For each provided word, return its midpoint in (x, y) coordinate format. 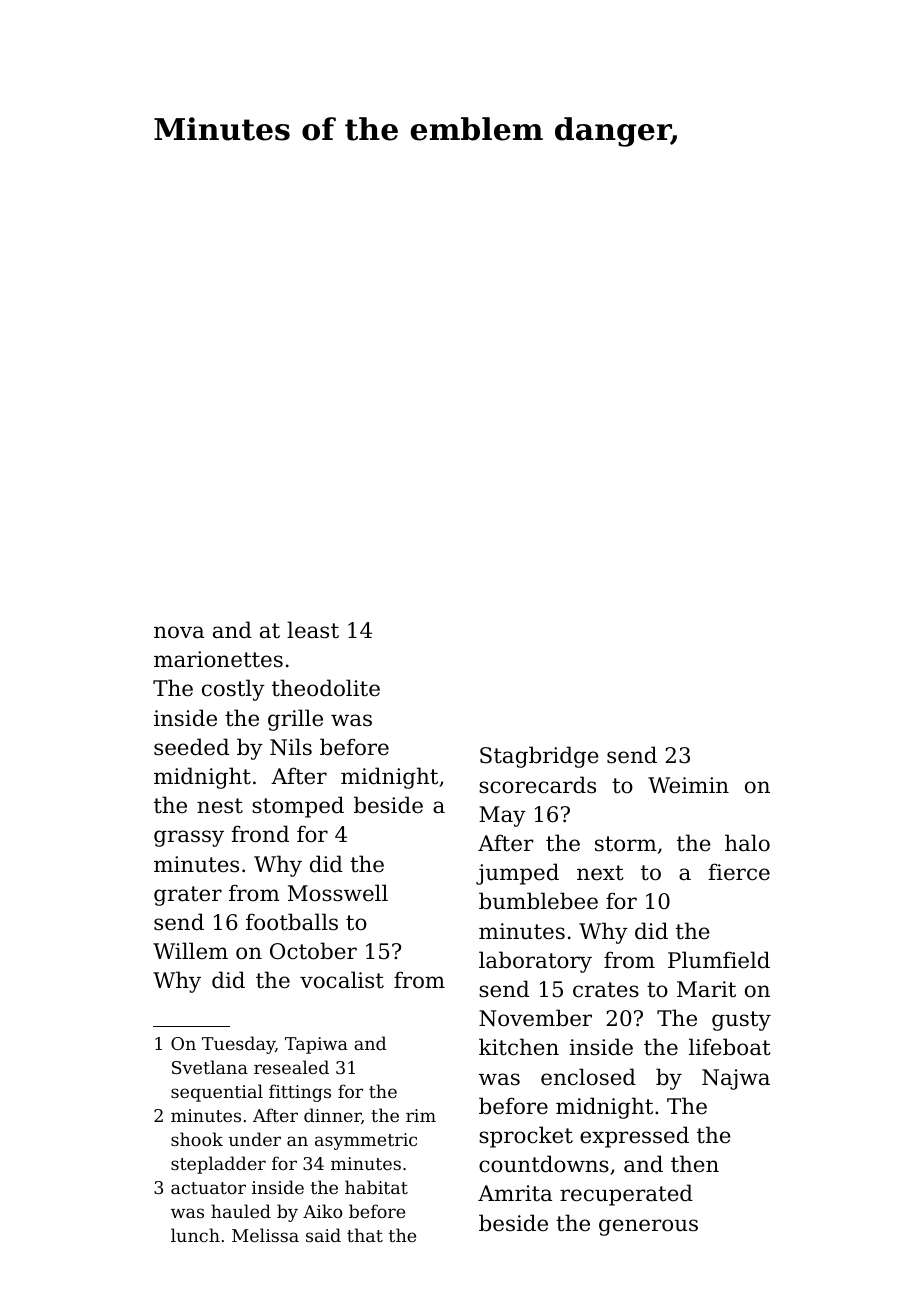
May (502, 816)
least (313, 630)
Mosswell (338, 893)
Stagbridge (539, 757)
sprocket (526, 1137)
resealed (291, 1067)
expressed (634, 1137)
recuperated (626, 1195)
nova (179, 632)
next (600, 873)
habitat (376, 1187)
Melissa (265, 1235)
